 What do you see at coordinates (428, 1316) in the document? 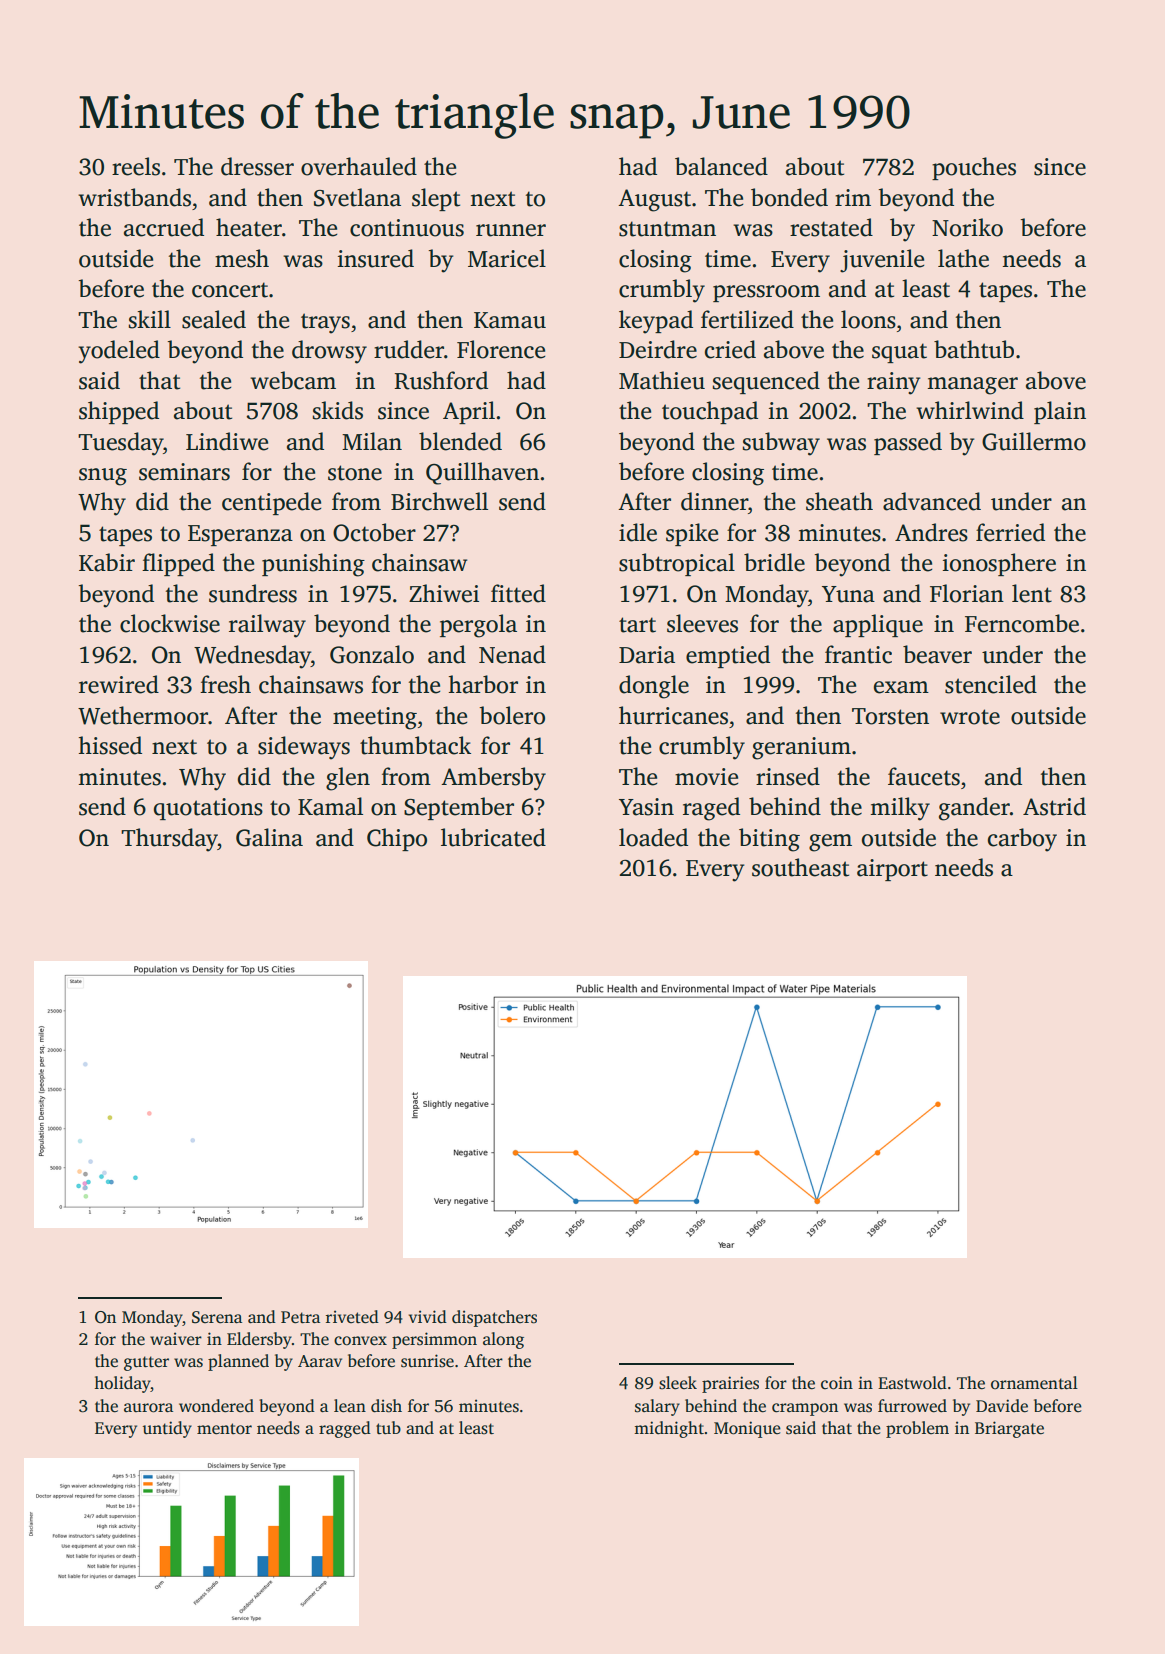
I see `vivid` at bounding box center [428, 1316].
